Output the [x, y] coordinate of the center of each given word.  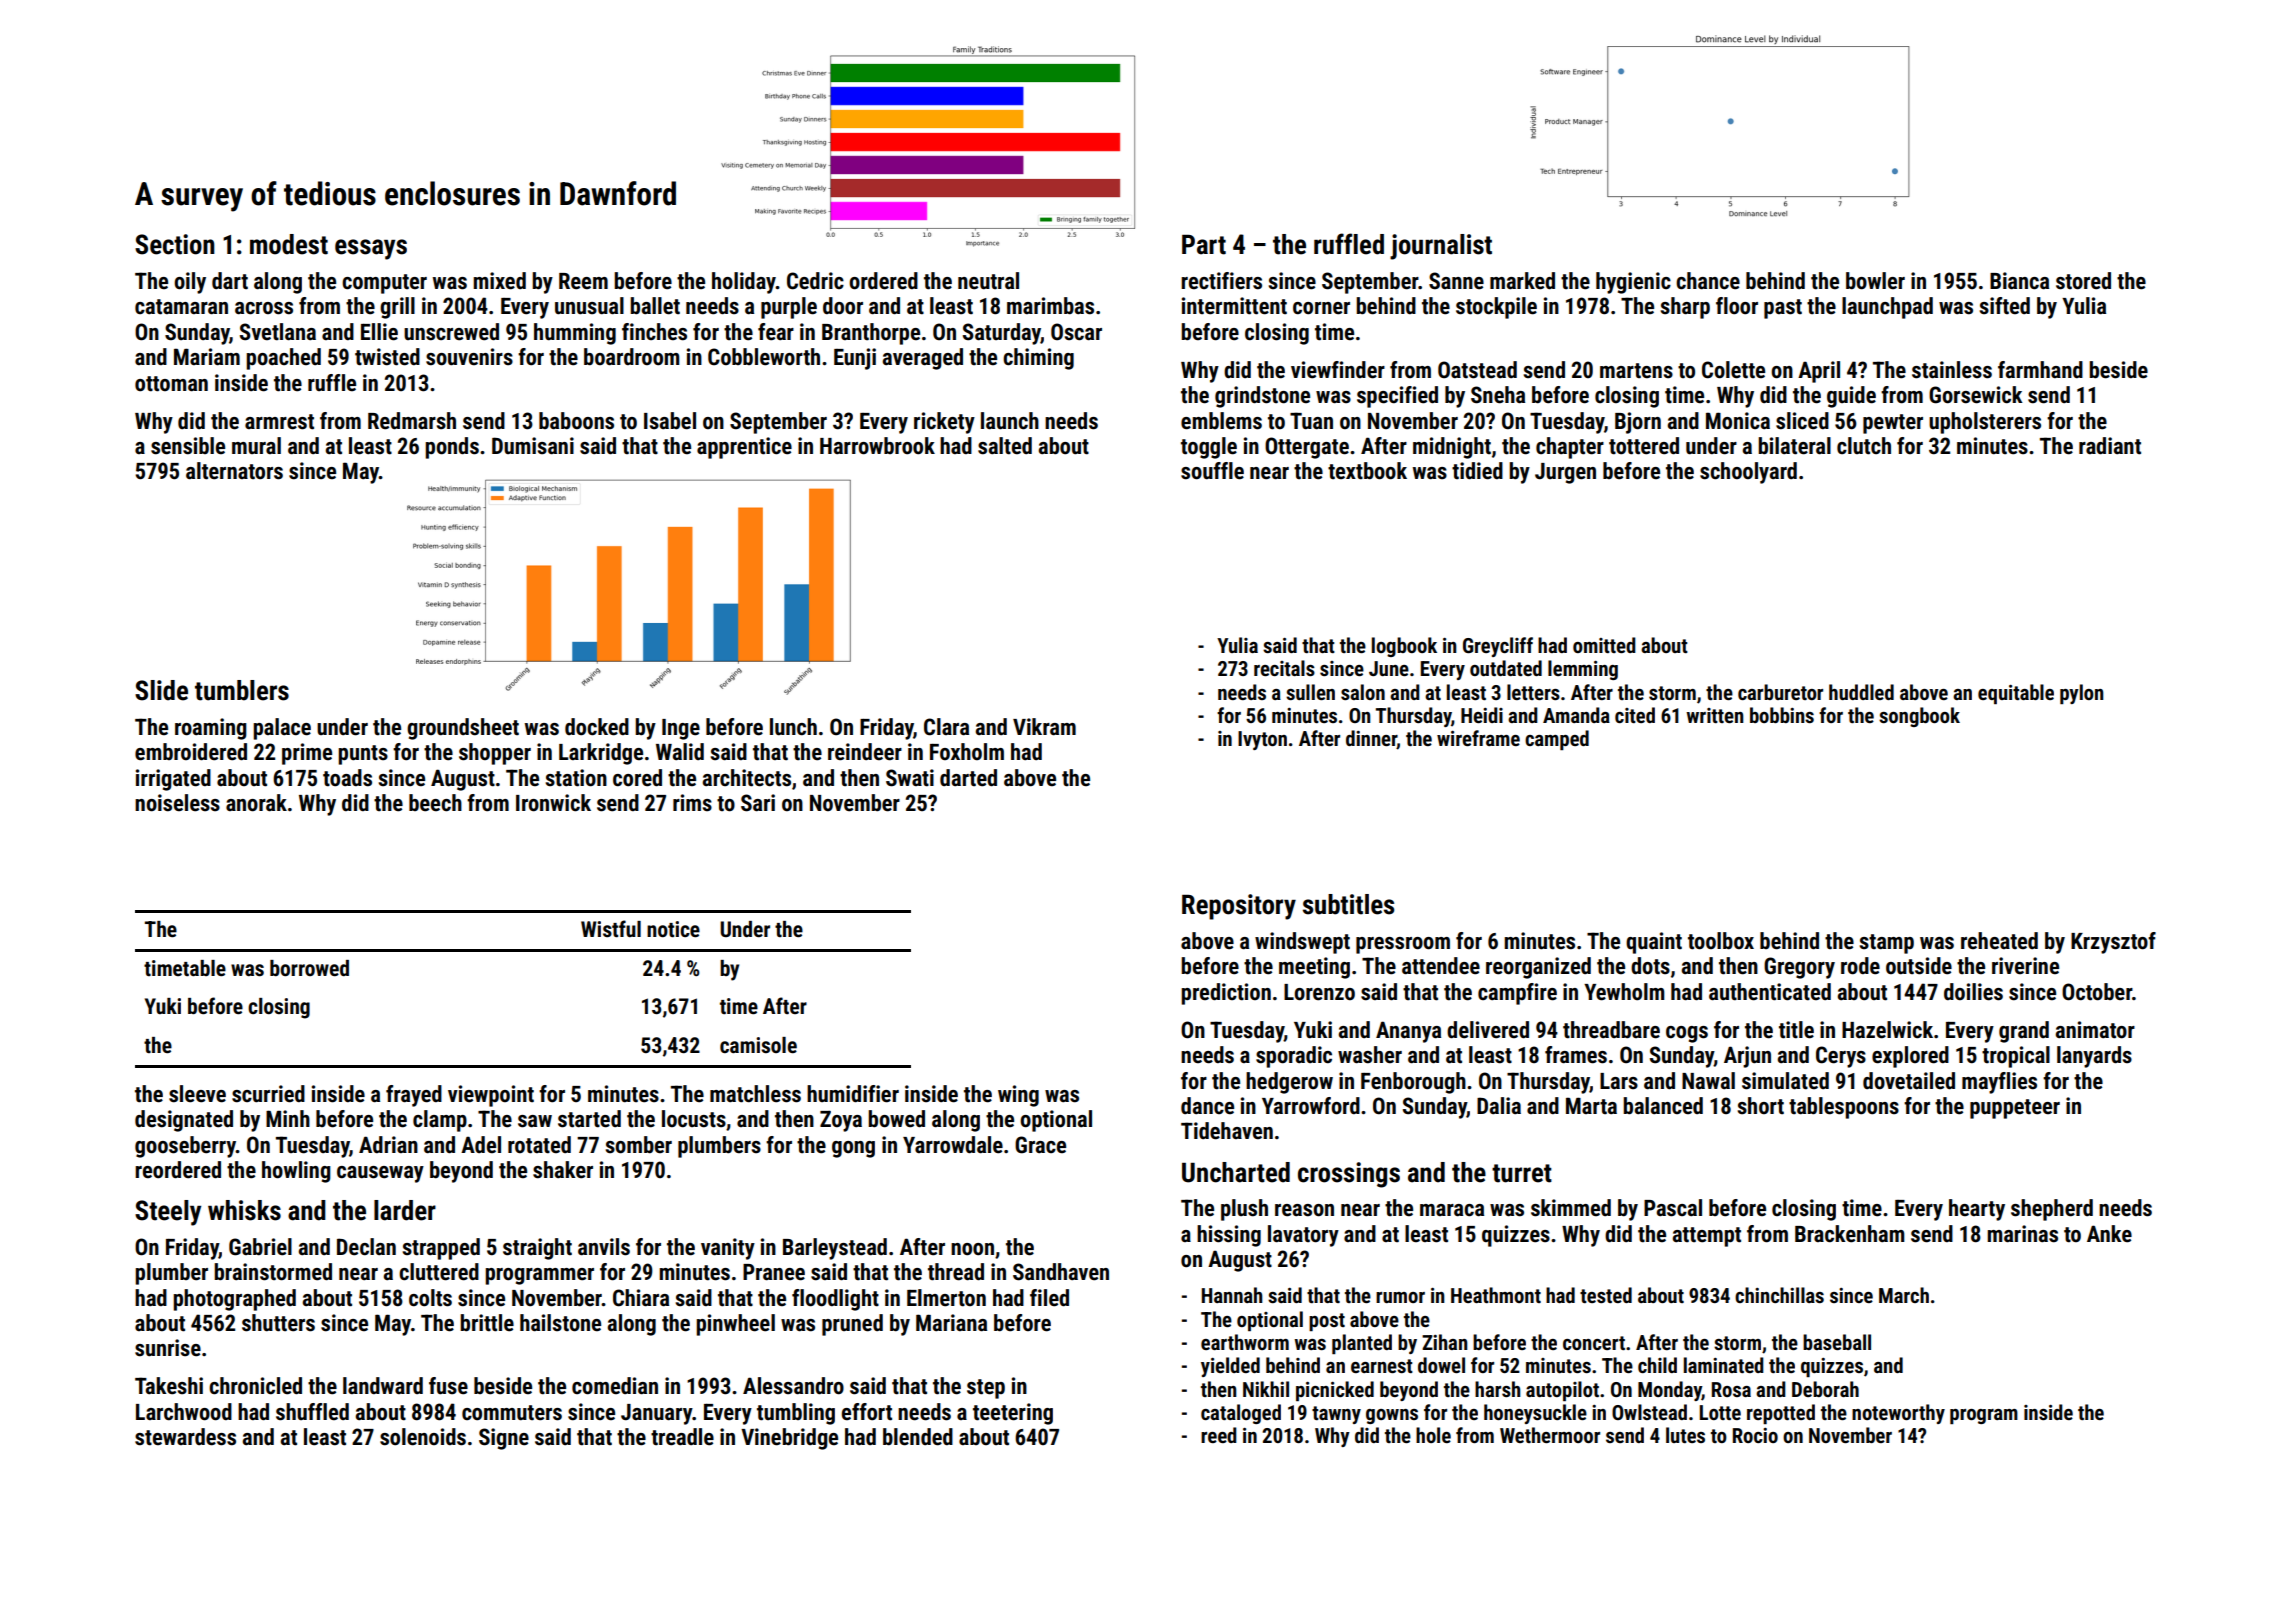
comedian [615, 1386]
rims [692, 803]
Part [1204, 245]
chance [1708, 281]
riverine [2025, 966]
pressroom [1403, 945]
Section [175, 244]
